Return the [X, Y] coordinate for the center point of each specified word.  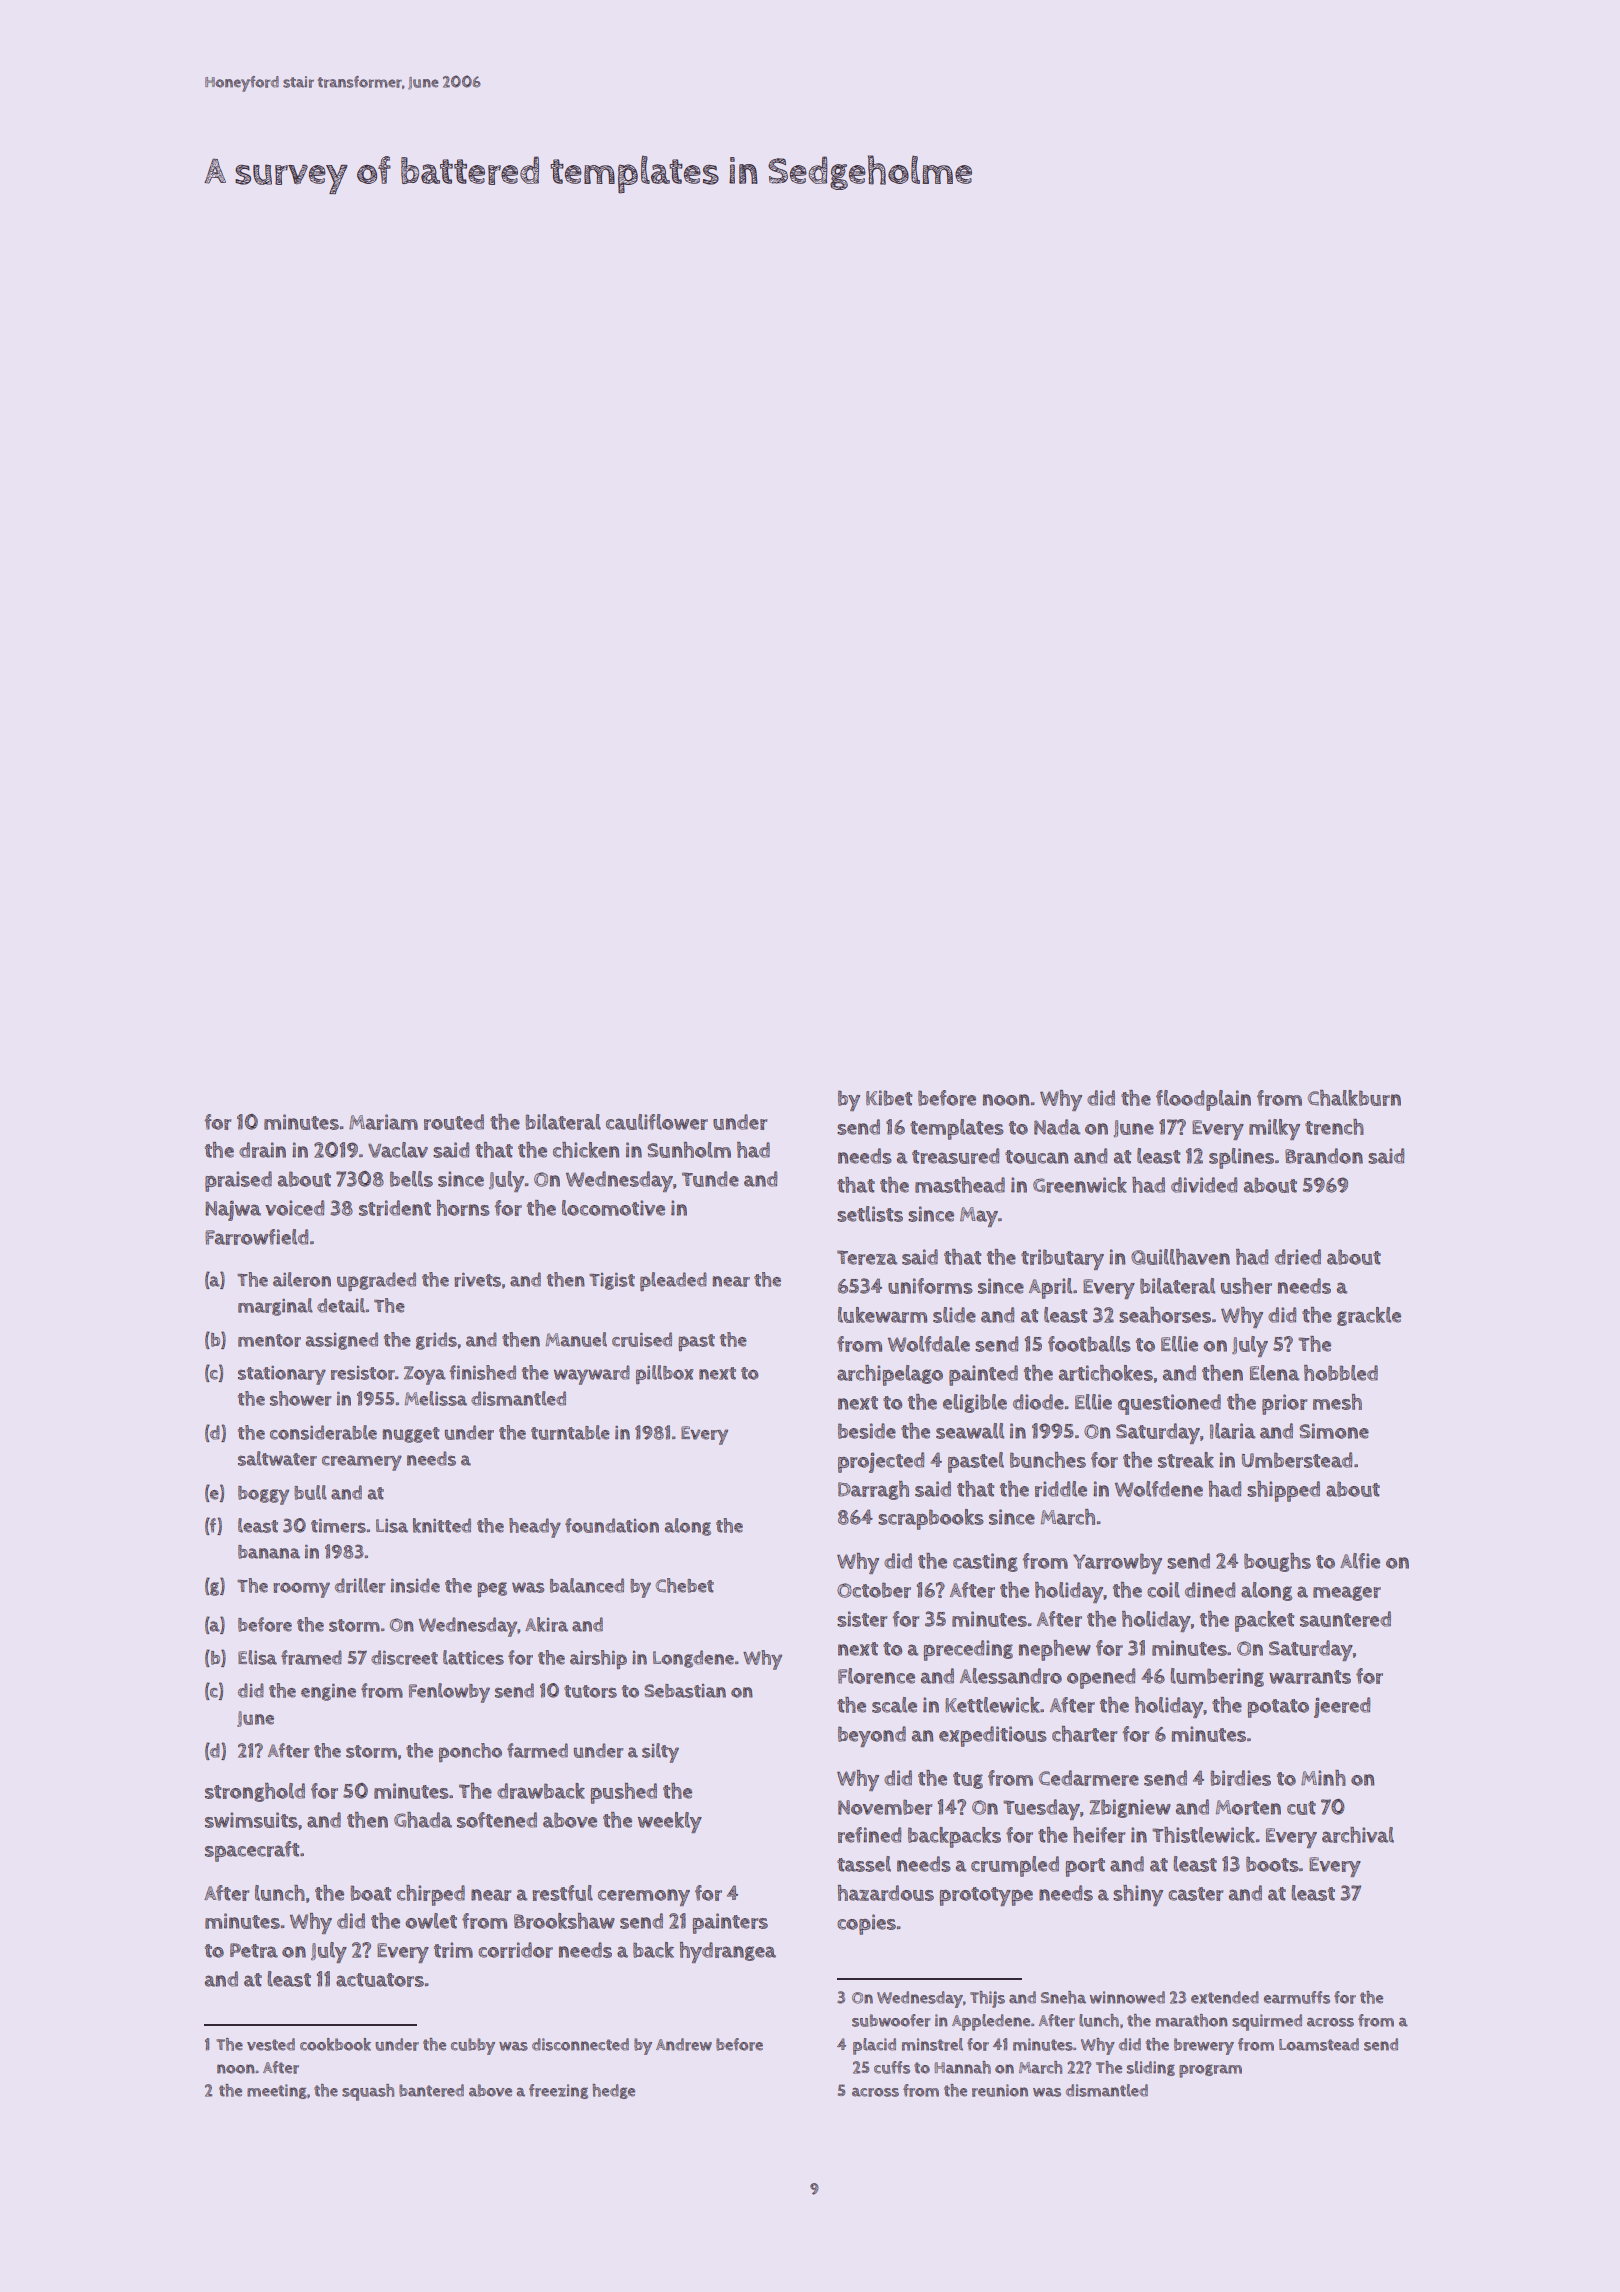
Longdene [693, 1659]
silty [660, 1753]
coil [1163, 1590]
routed [454, 1122]
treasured [955, 1156]
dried [1298, 1257]
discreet [404, 1657]
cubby [473, 2046]
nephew [1055, 1650]
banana [269, 1552]
